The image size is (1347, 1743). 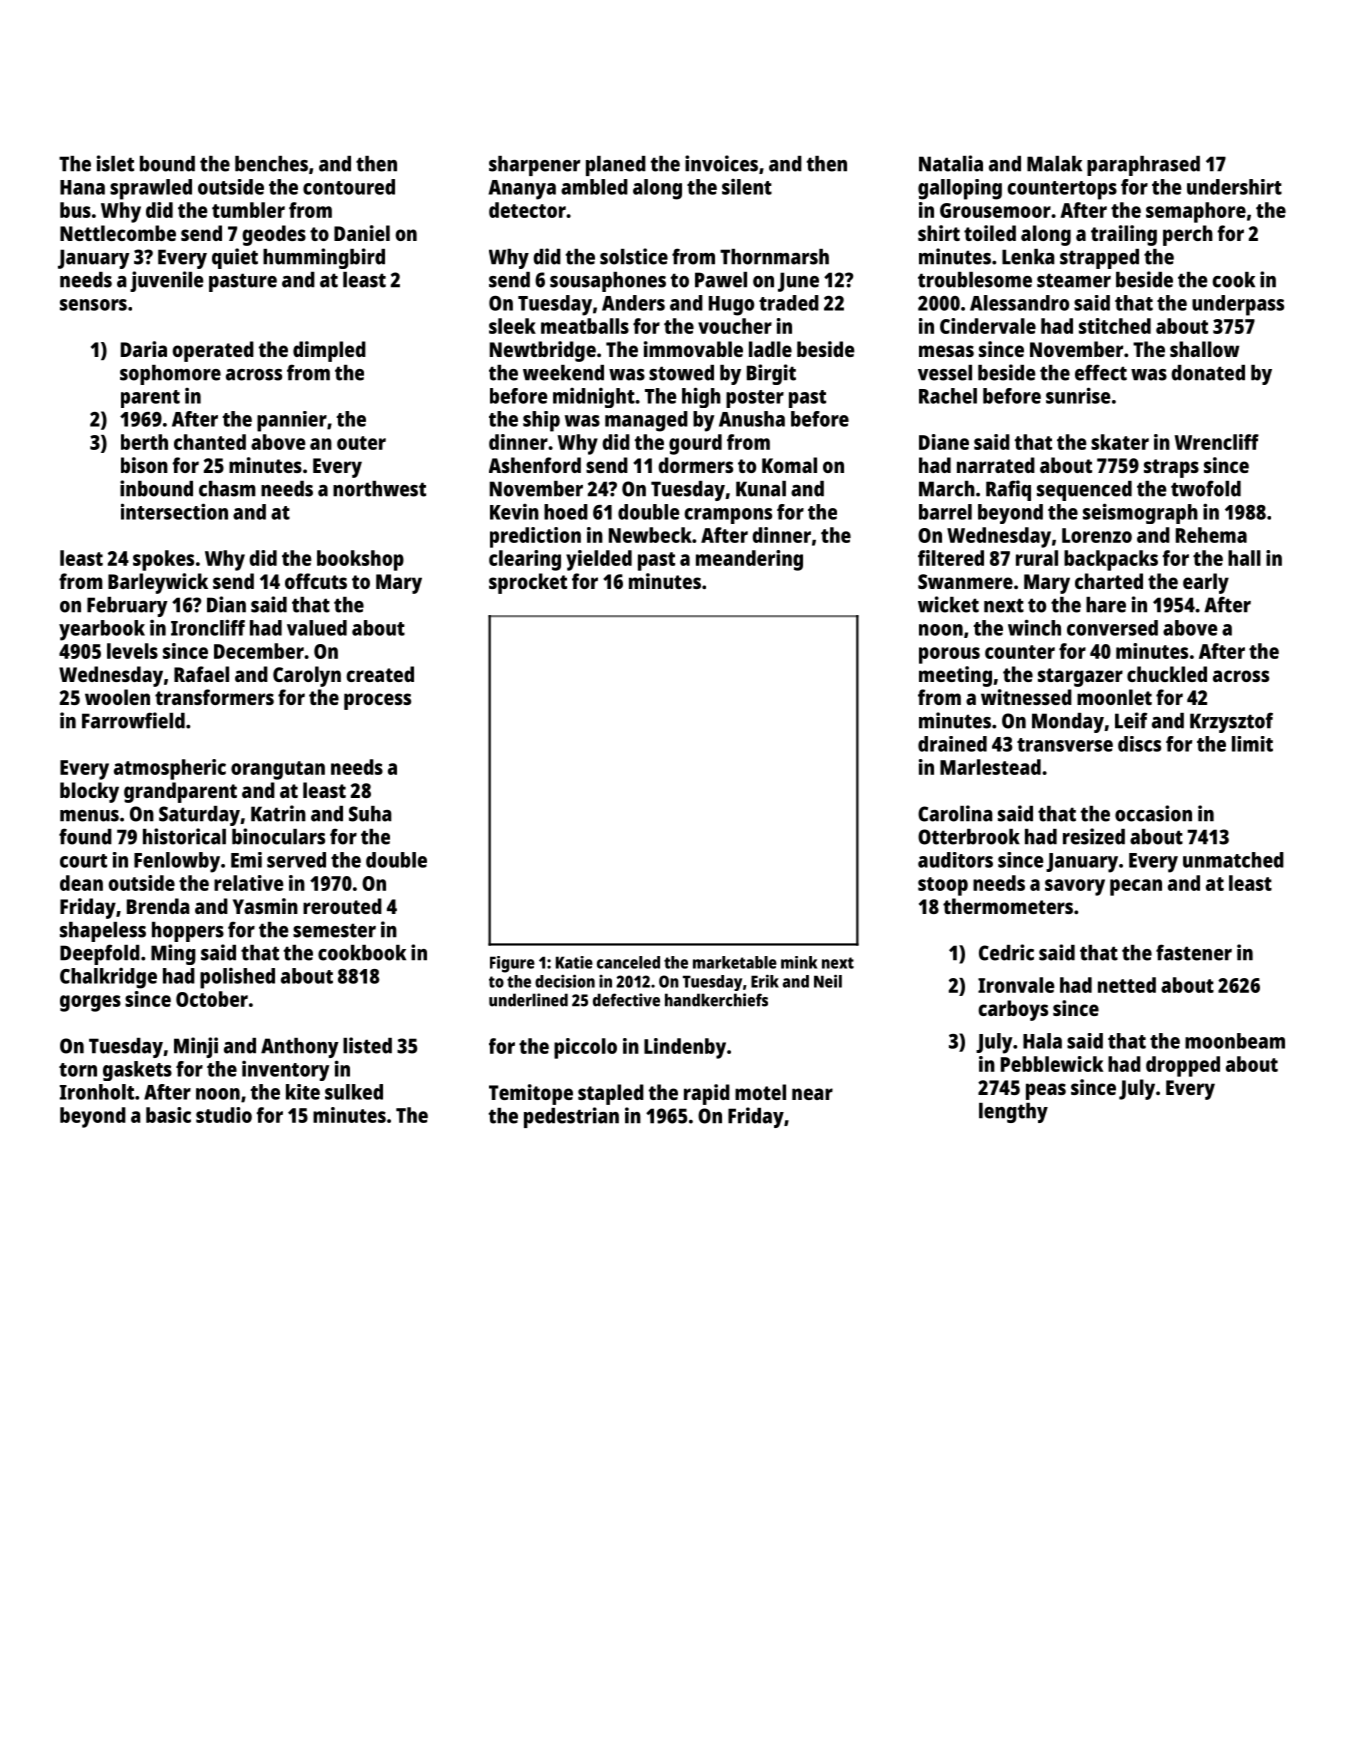 What do you see at coordinates (1143, 166) in the image?
I see `paraphrased` at bounding box center [1143, 166].
